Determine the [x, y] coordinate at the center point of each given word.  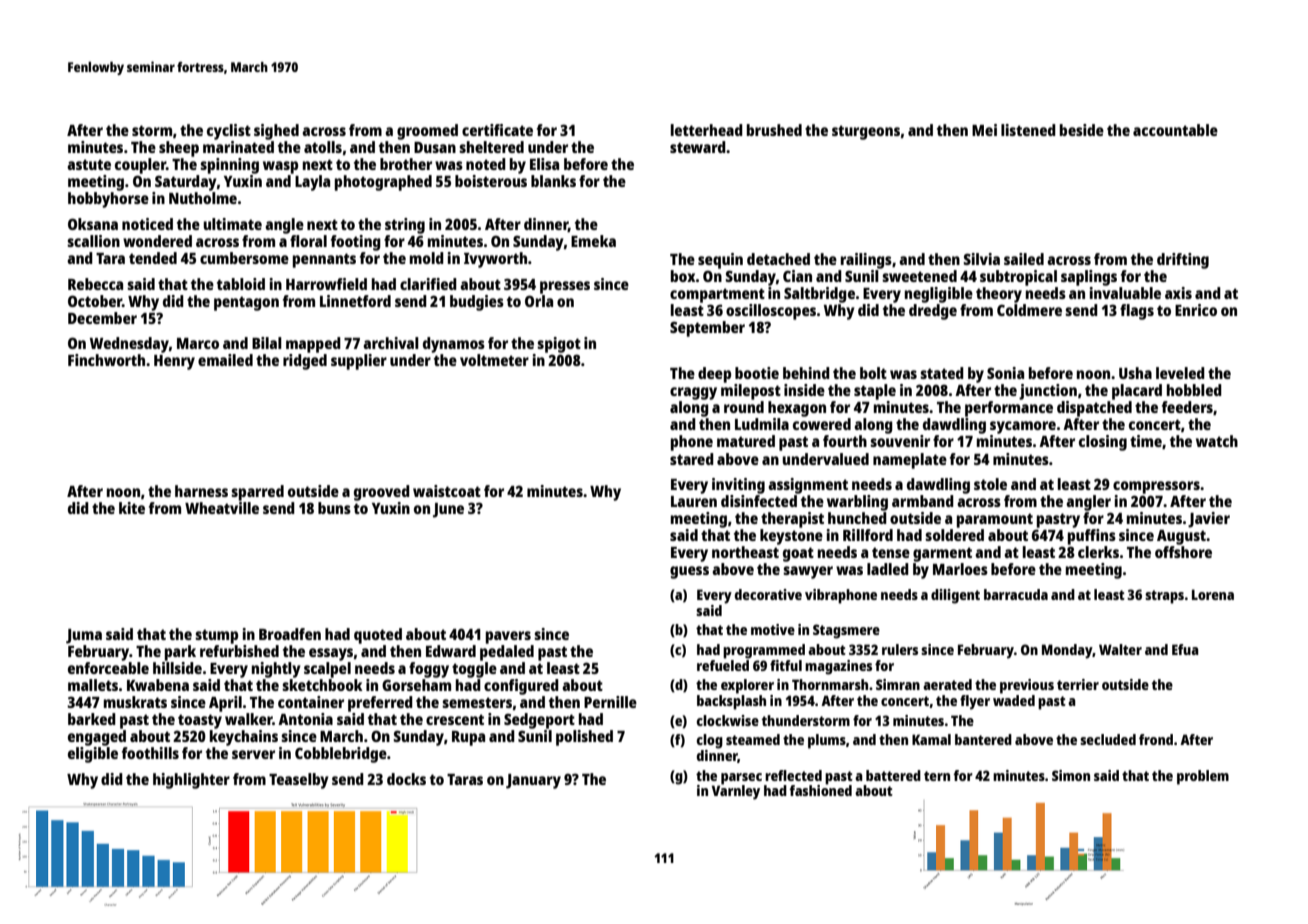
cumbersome [244, 258]
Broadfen [290, 634]
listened [1028, 130]
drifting [1183, 261]
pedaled [507, 653]
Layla [312, 183]
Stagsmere [846, 631]
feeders [1187, 407]
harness [201, 491]
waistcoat [447, 491]
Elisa [544, 164]
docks [406, 779]
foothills [150, 753]
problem [1203, 777]
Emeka [593, 241]
